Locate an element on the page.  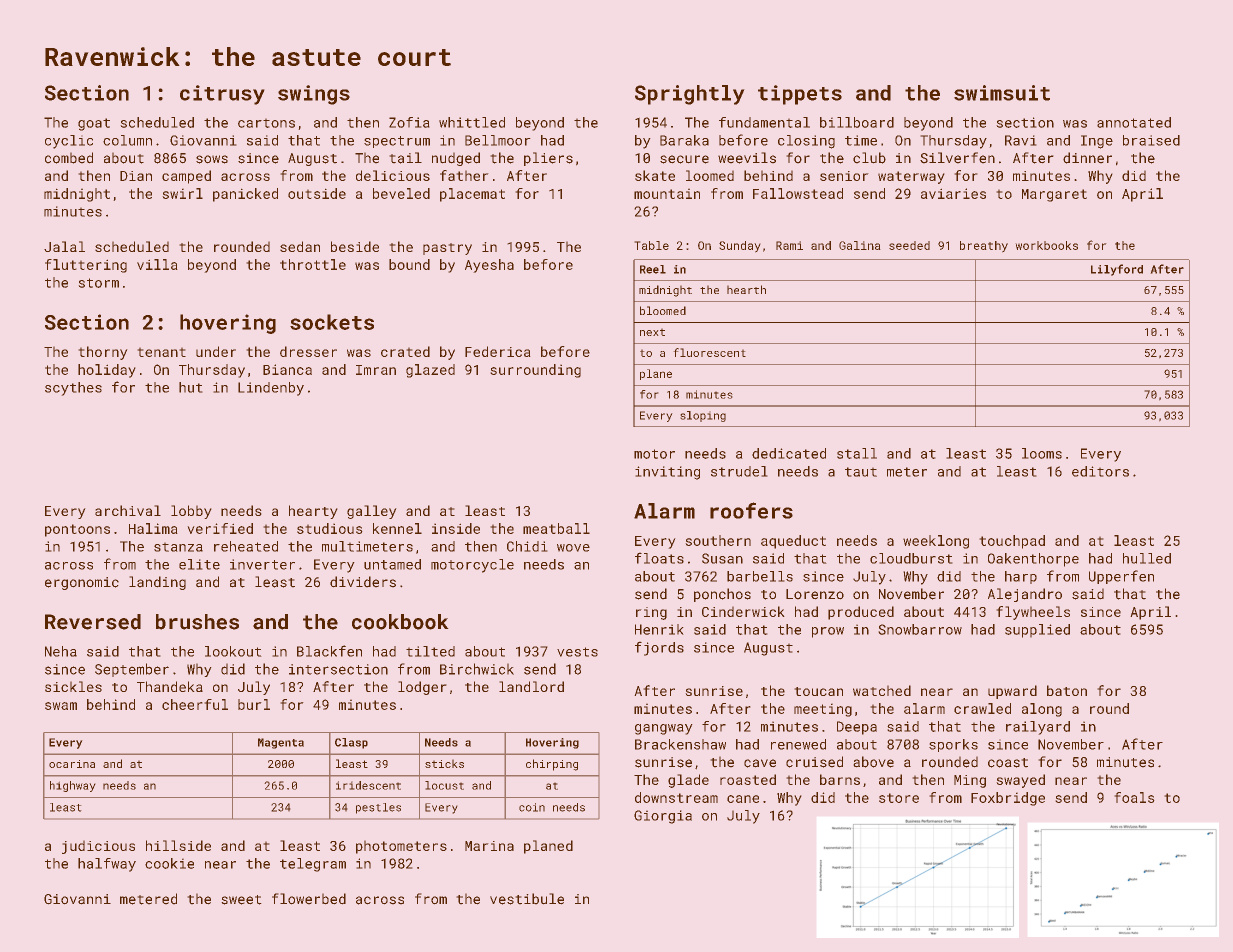
swings is located at coordinates (314, 95).
